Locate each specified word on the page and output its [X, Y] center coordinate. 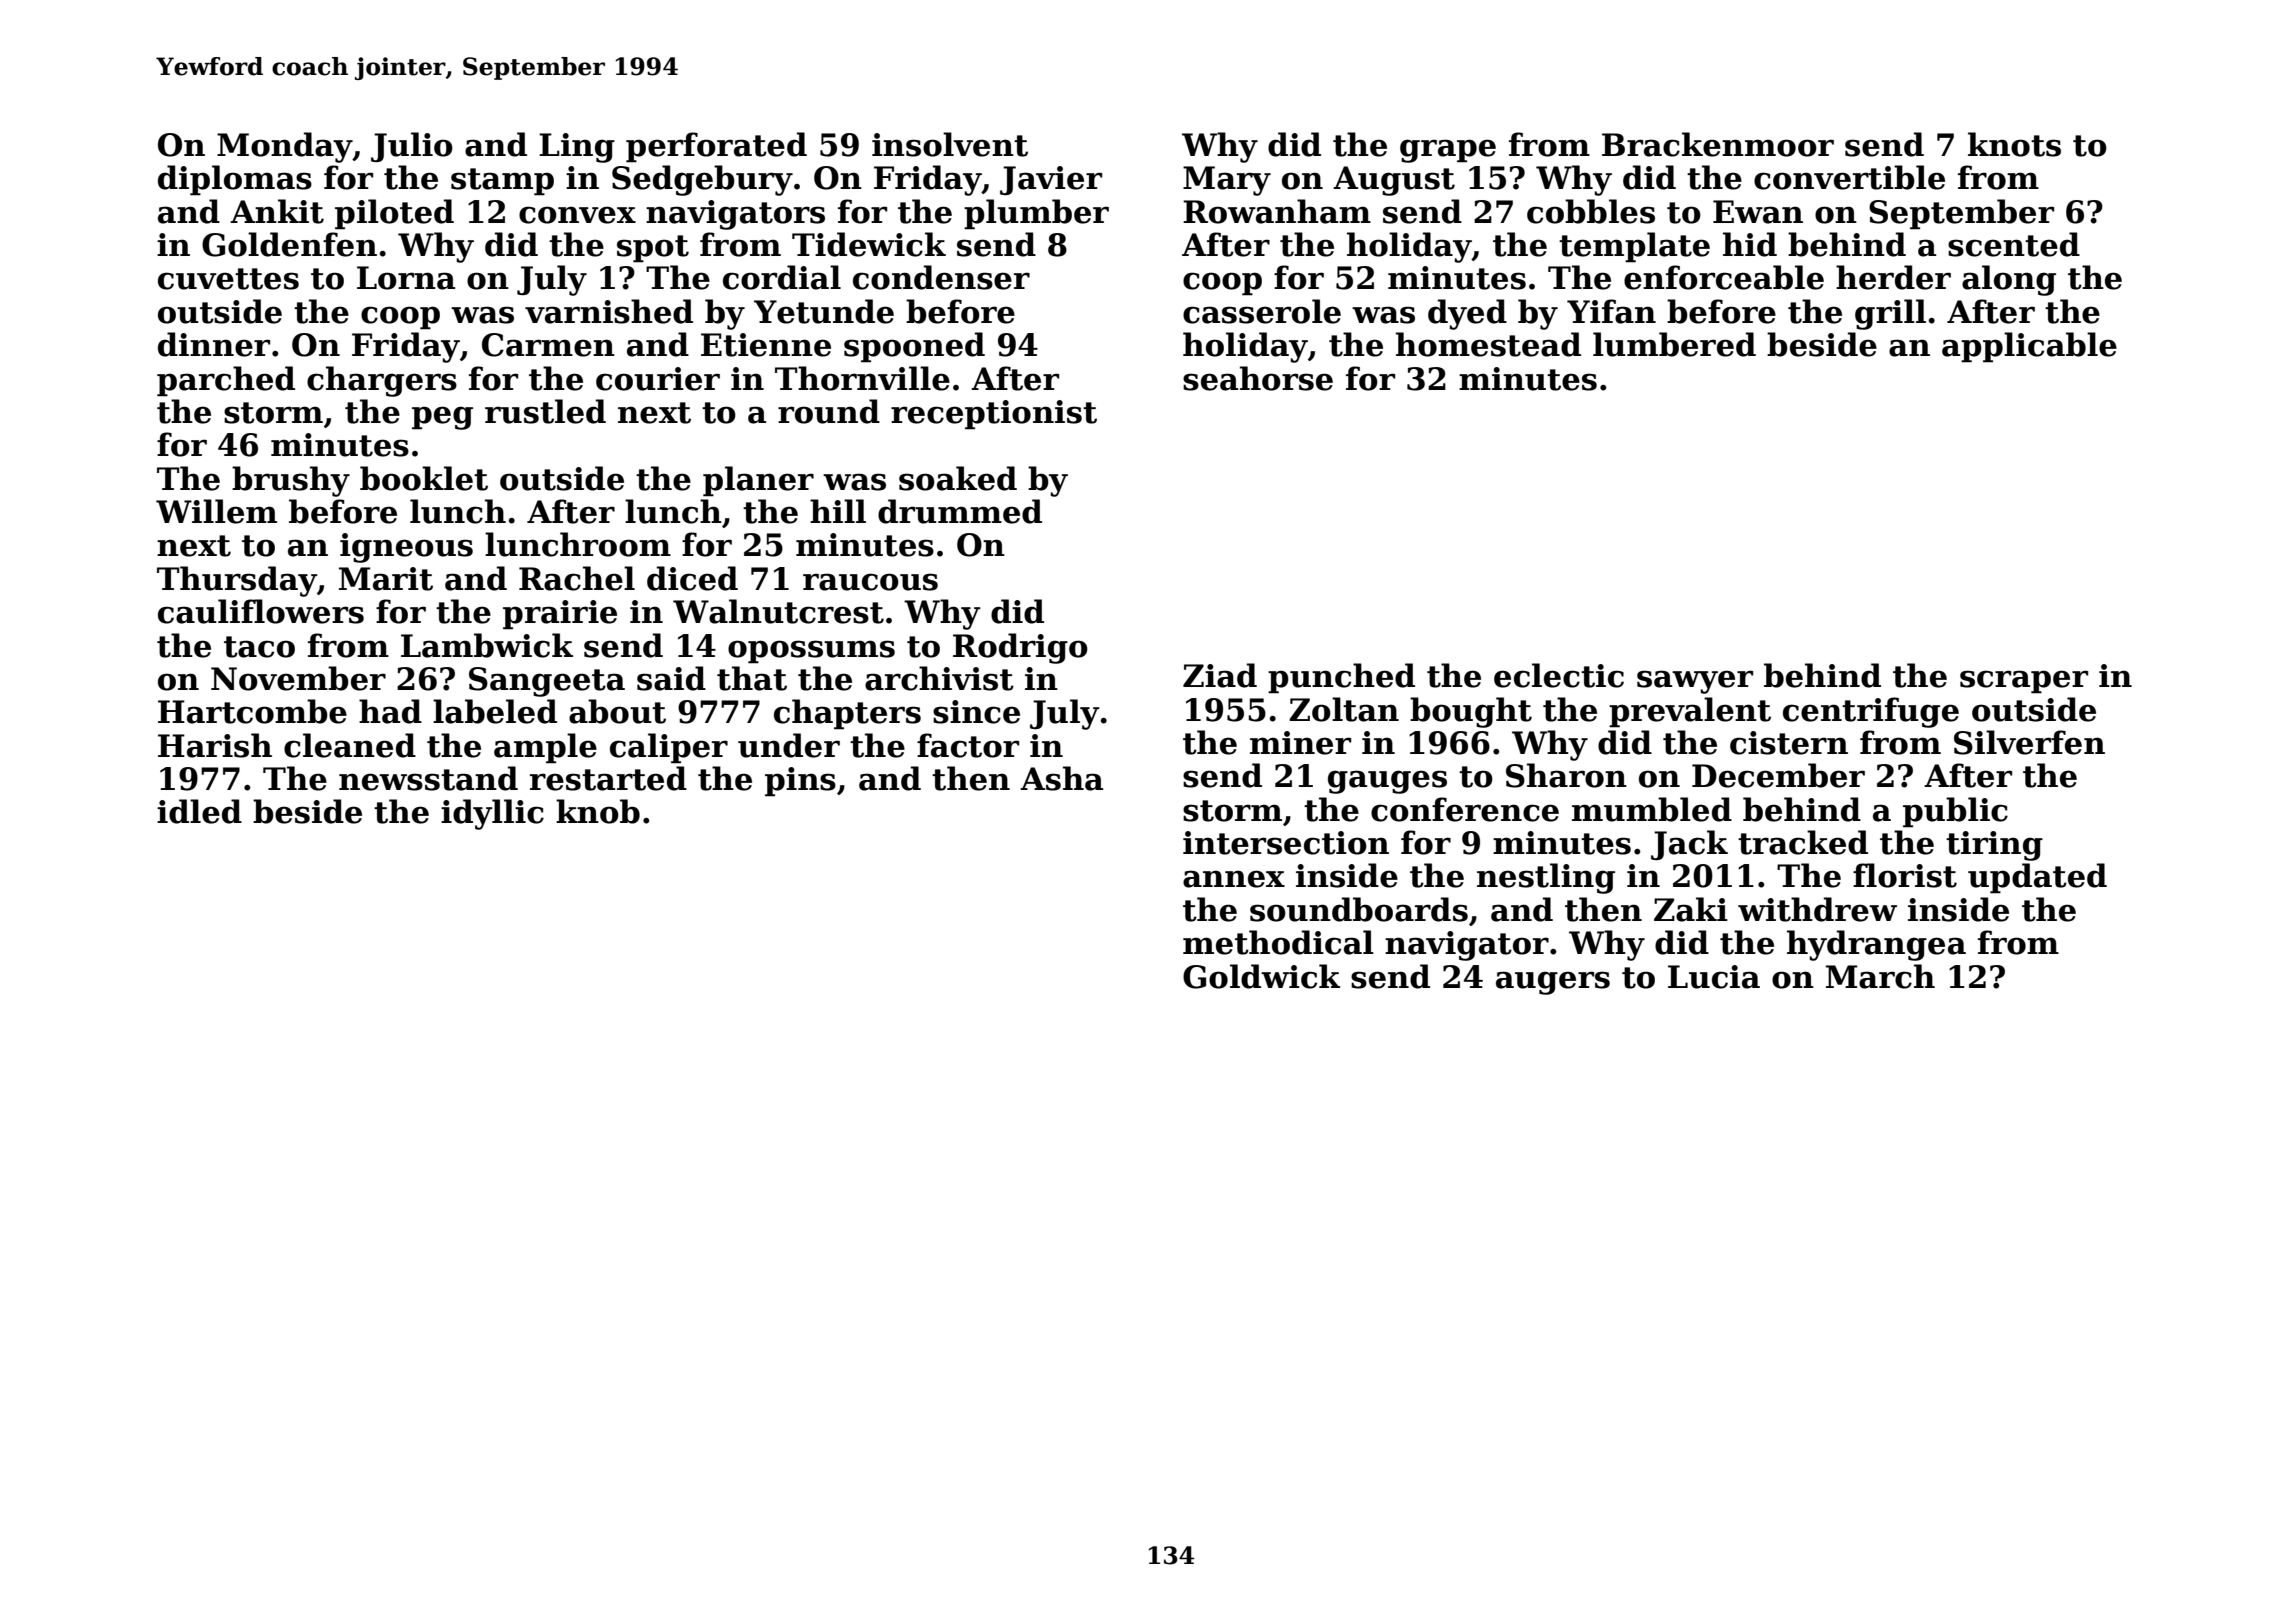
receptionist [994, 415]
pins [800, 782]
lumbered [1674, 344]
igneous [406, 548]
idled [199, 811]
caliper [669, 748]
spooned [914, 347]
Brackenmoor [1718, 144]
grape [1448, 151]
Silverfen [2029, 742]
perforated [716, 147]
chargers [382, 381]
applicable [2029, 347]
